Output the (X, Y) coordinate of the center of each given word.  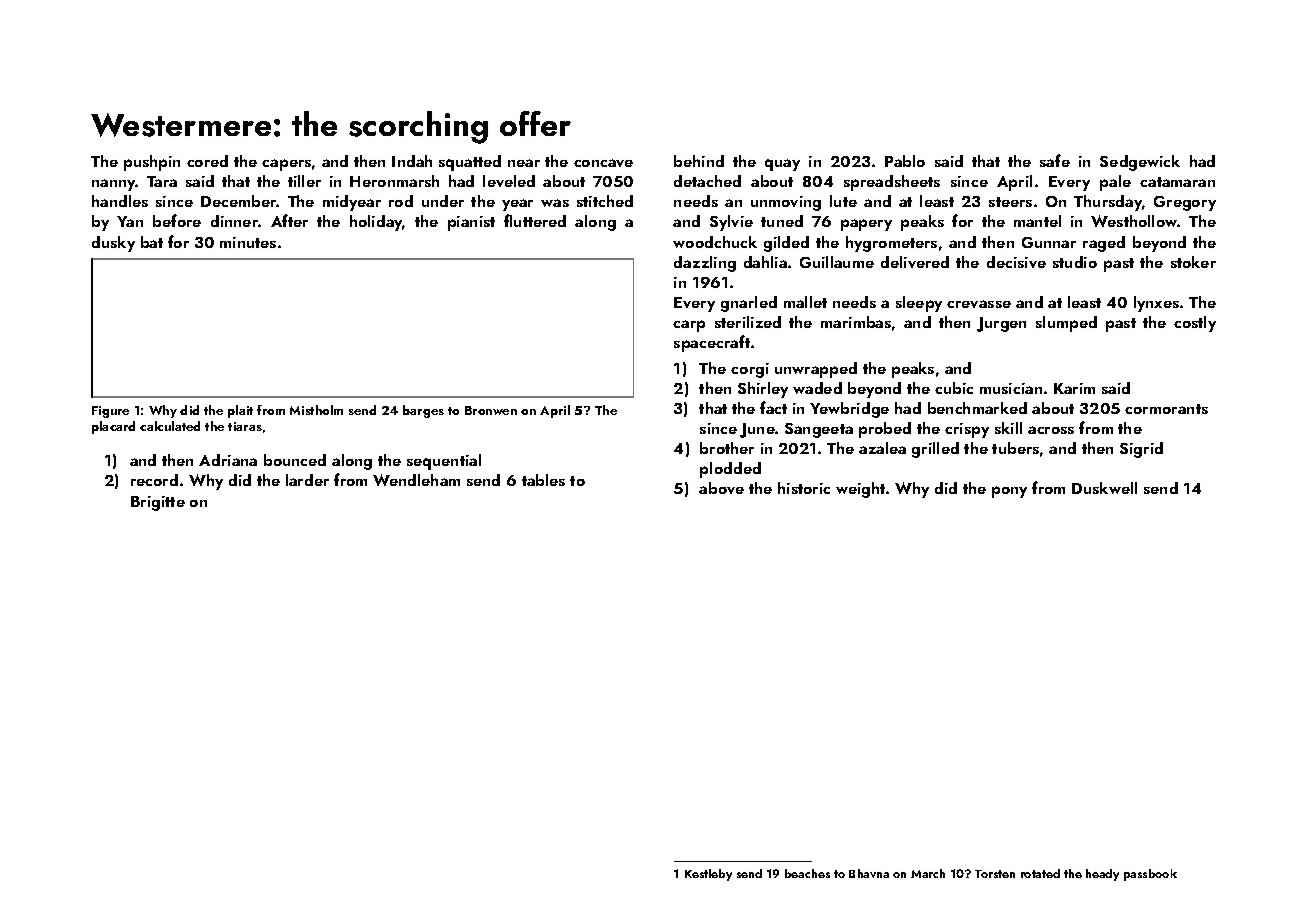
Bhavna (869, 873)
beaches (807, 873)
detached (707, 181)
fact (773, 407)
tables (543, 480)
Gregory (1185, 203)
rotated (1040, 873)
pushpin (152, 163)
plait (240, 411)
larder (307, 480)
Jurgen (1001, 324)
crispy (967, 430)
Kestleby (708, 875)
